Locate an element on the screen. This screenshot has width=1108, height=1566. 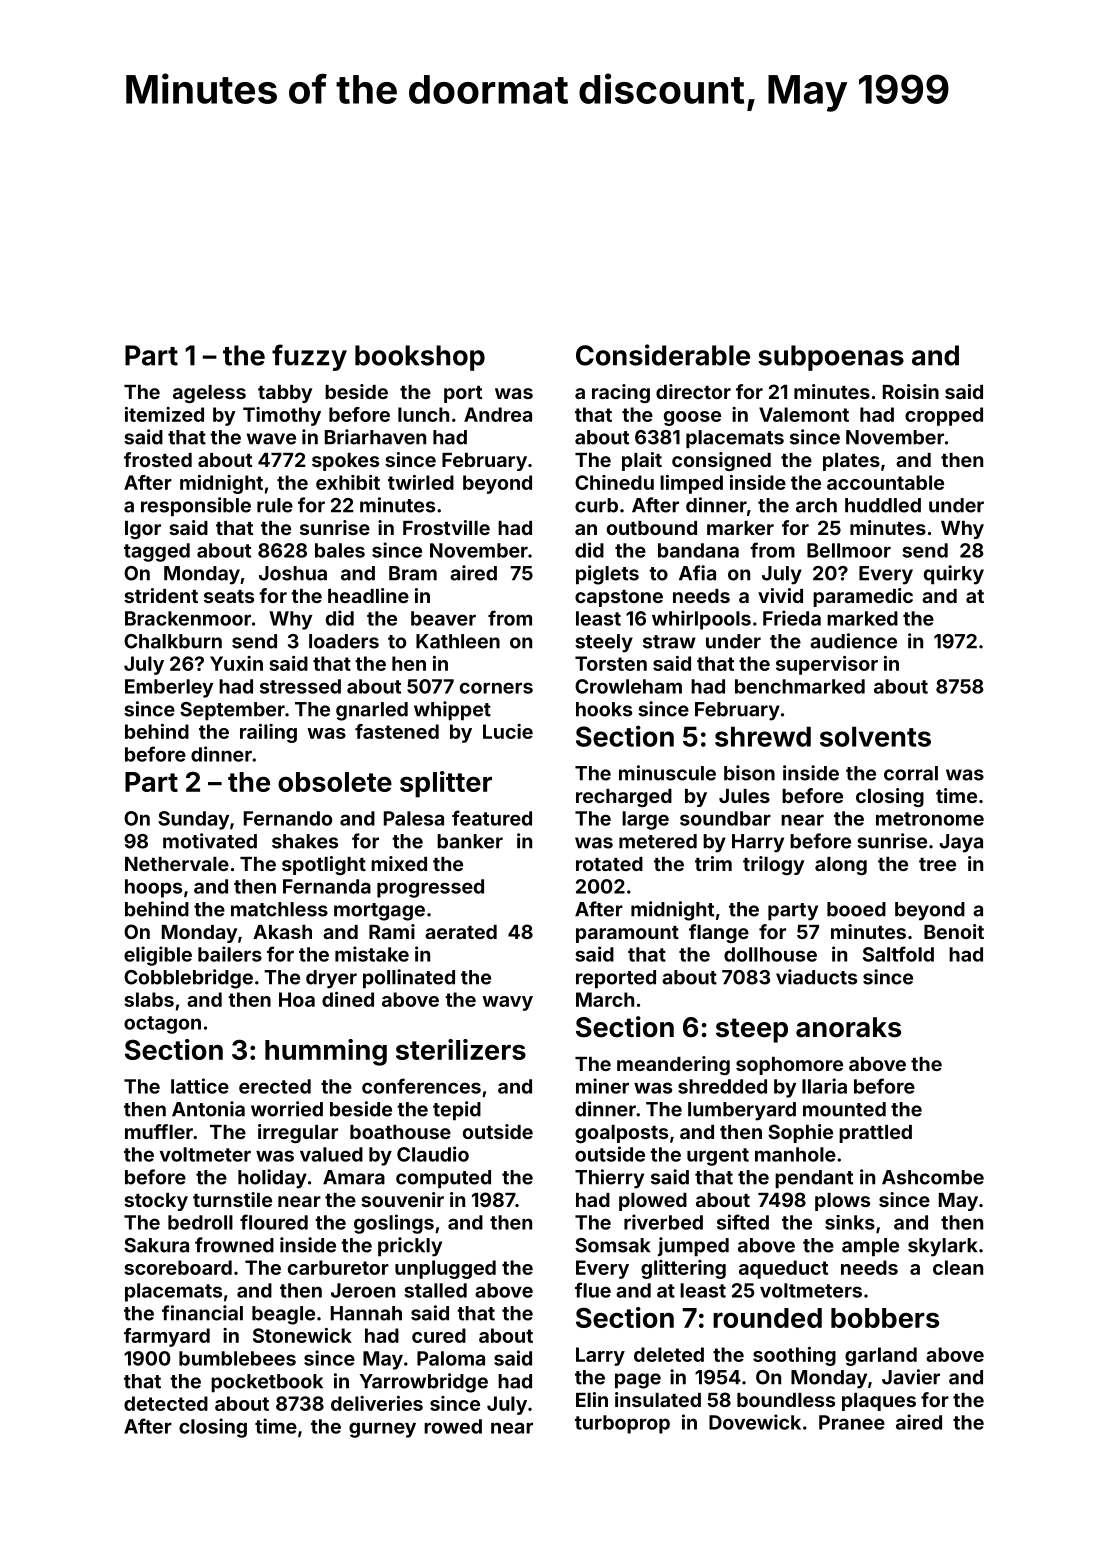
humming is located at coordinates (326, 1052).
